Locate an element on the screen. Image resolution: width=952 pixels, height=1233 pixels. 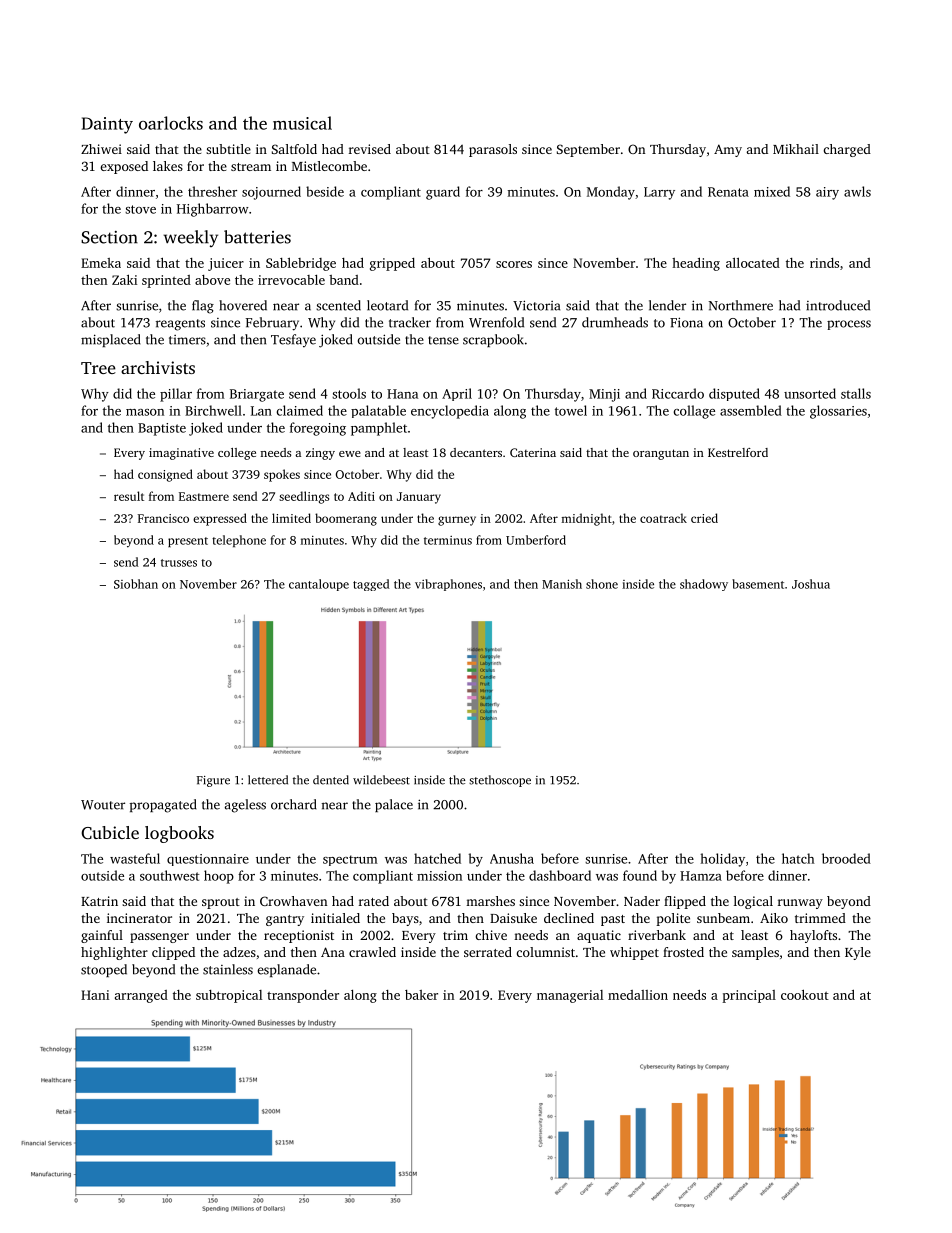
Siobhan is located at coordinates (136, 584).
